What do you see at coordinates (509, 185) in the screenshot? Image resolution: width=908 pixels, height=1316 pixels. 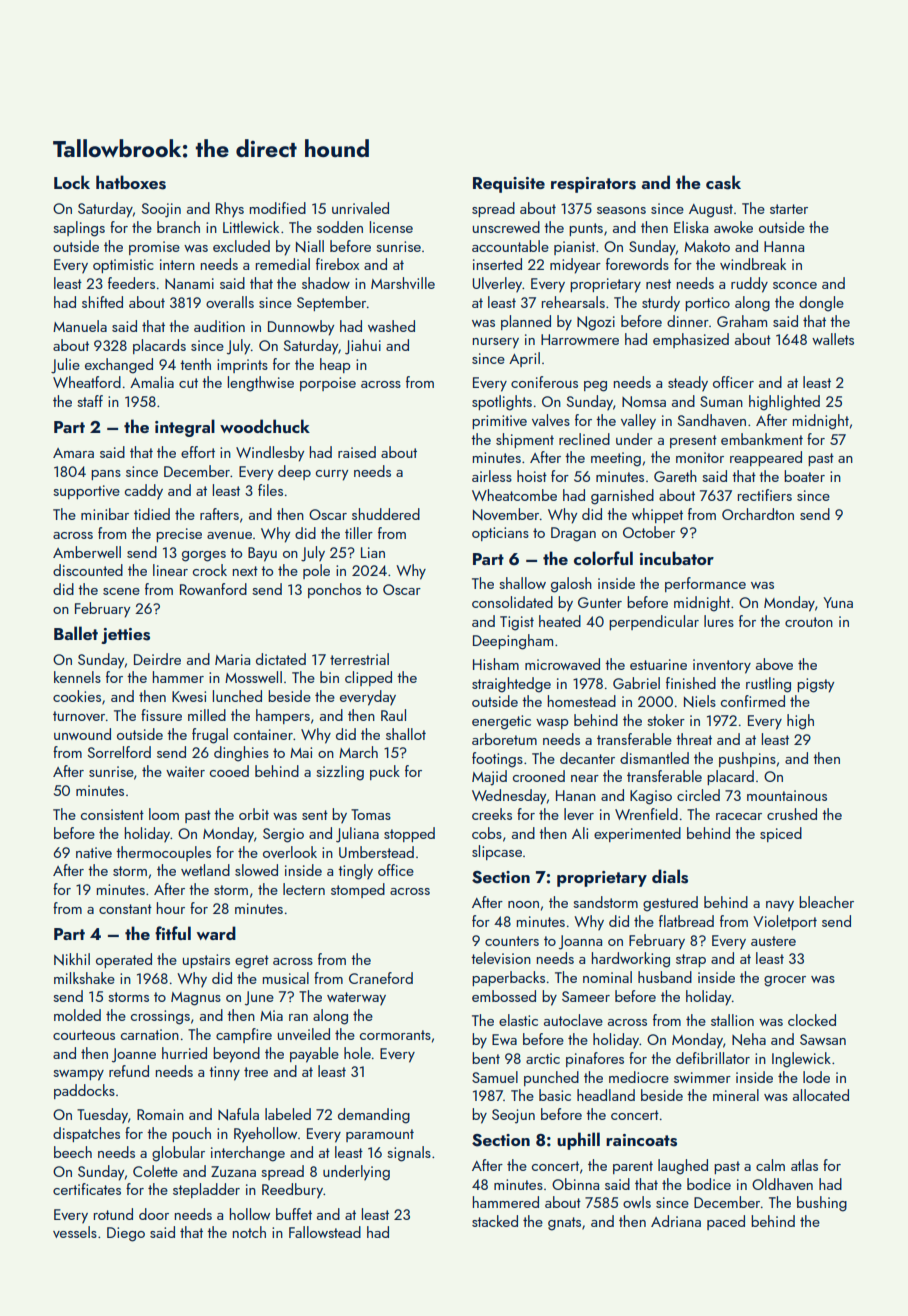 I see `Requisite` at bounding box center [509, 185].
